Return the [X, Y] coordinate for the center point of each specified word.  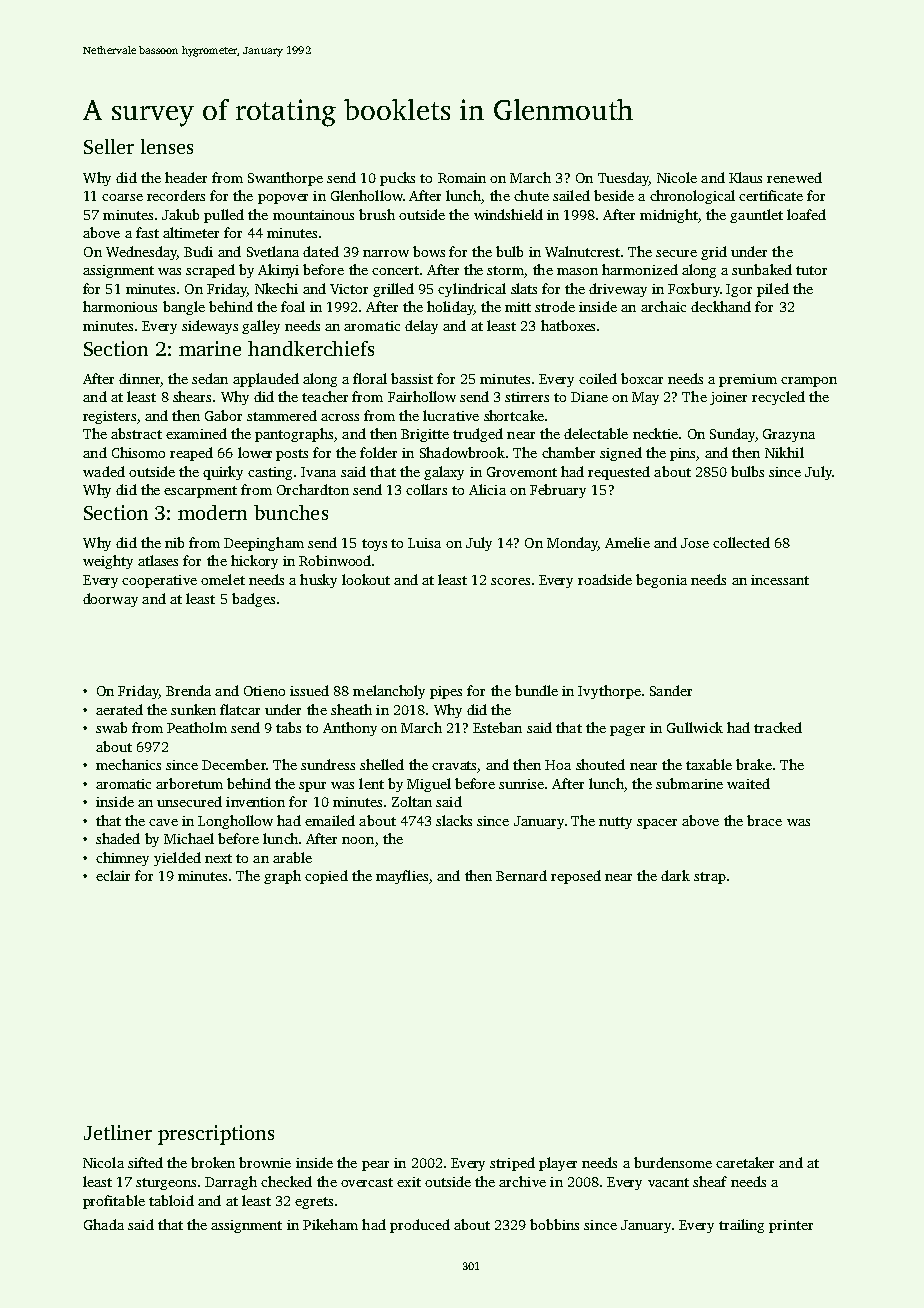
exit [409, 1182]
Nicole [677, 177]
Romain [462, 178]
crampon [809, 382]
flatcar [240, 709]
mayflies [402, 877]
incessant [780, 580]
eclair [113, 875]
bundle [536, 690]
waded [104, 471]
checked [286, 1181]
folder [378, 452]
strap [710, 878]
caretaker [745, 1162]
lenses [167, 146]
